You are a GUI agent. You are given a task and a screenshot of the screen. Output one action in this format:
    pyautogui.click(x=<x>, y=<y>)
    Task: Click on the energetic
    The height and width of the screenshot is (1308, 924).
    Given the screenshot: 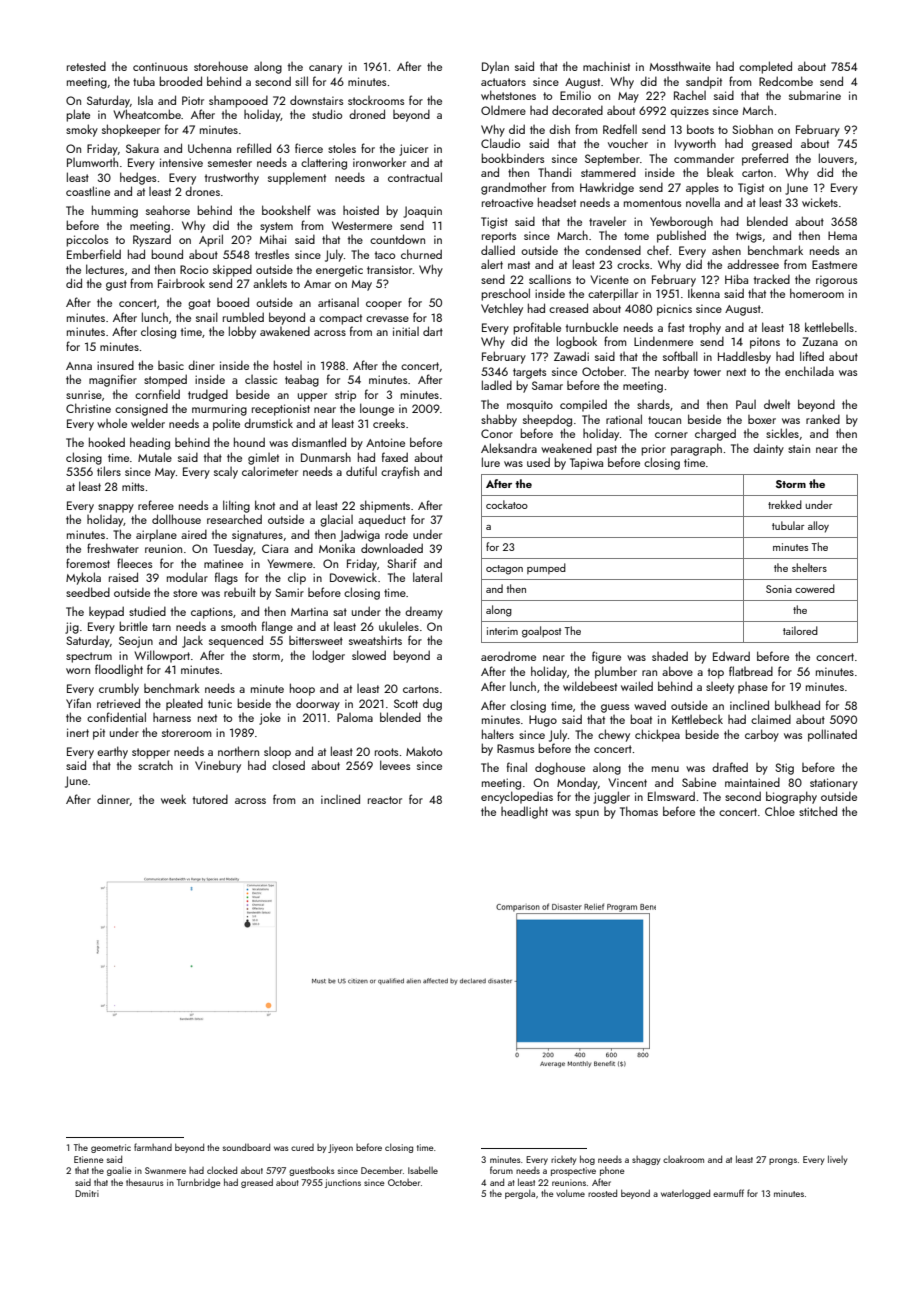 What is the action you would take?
    pyautogui.click(x=339, y=271)
